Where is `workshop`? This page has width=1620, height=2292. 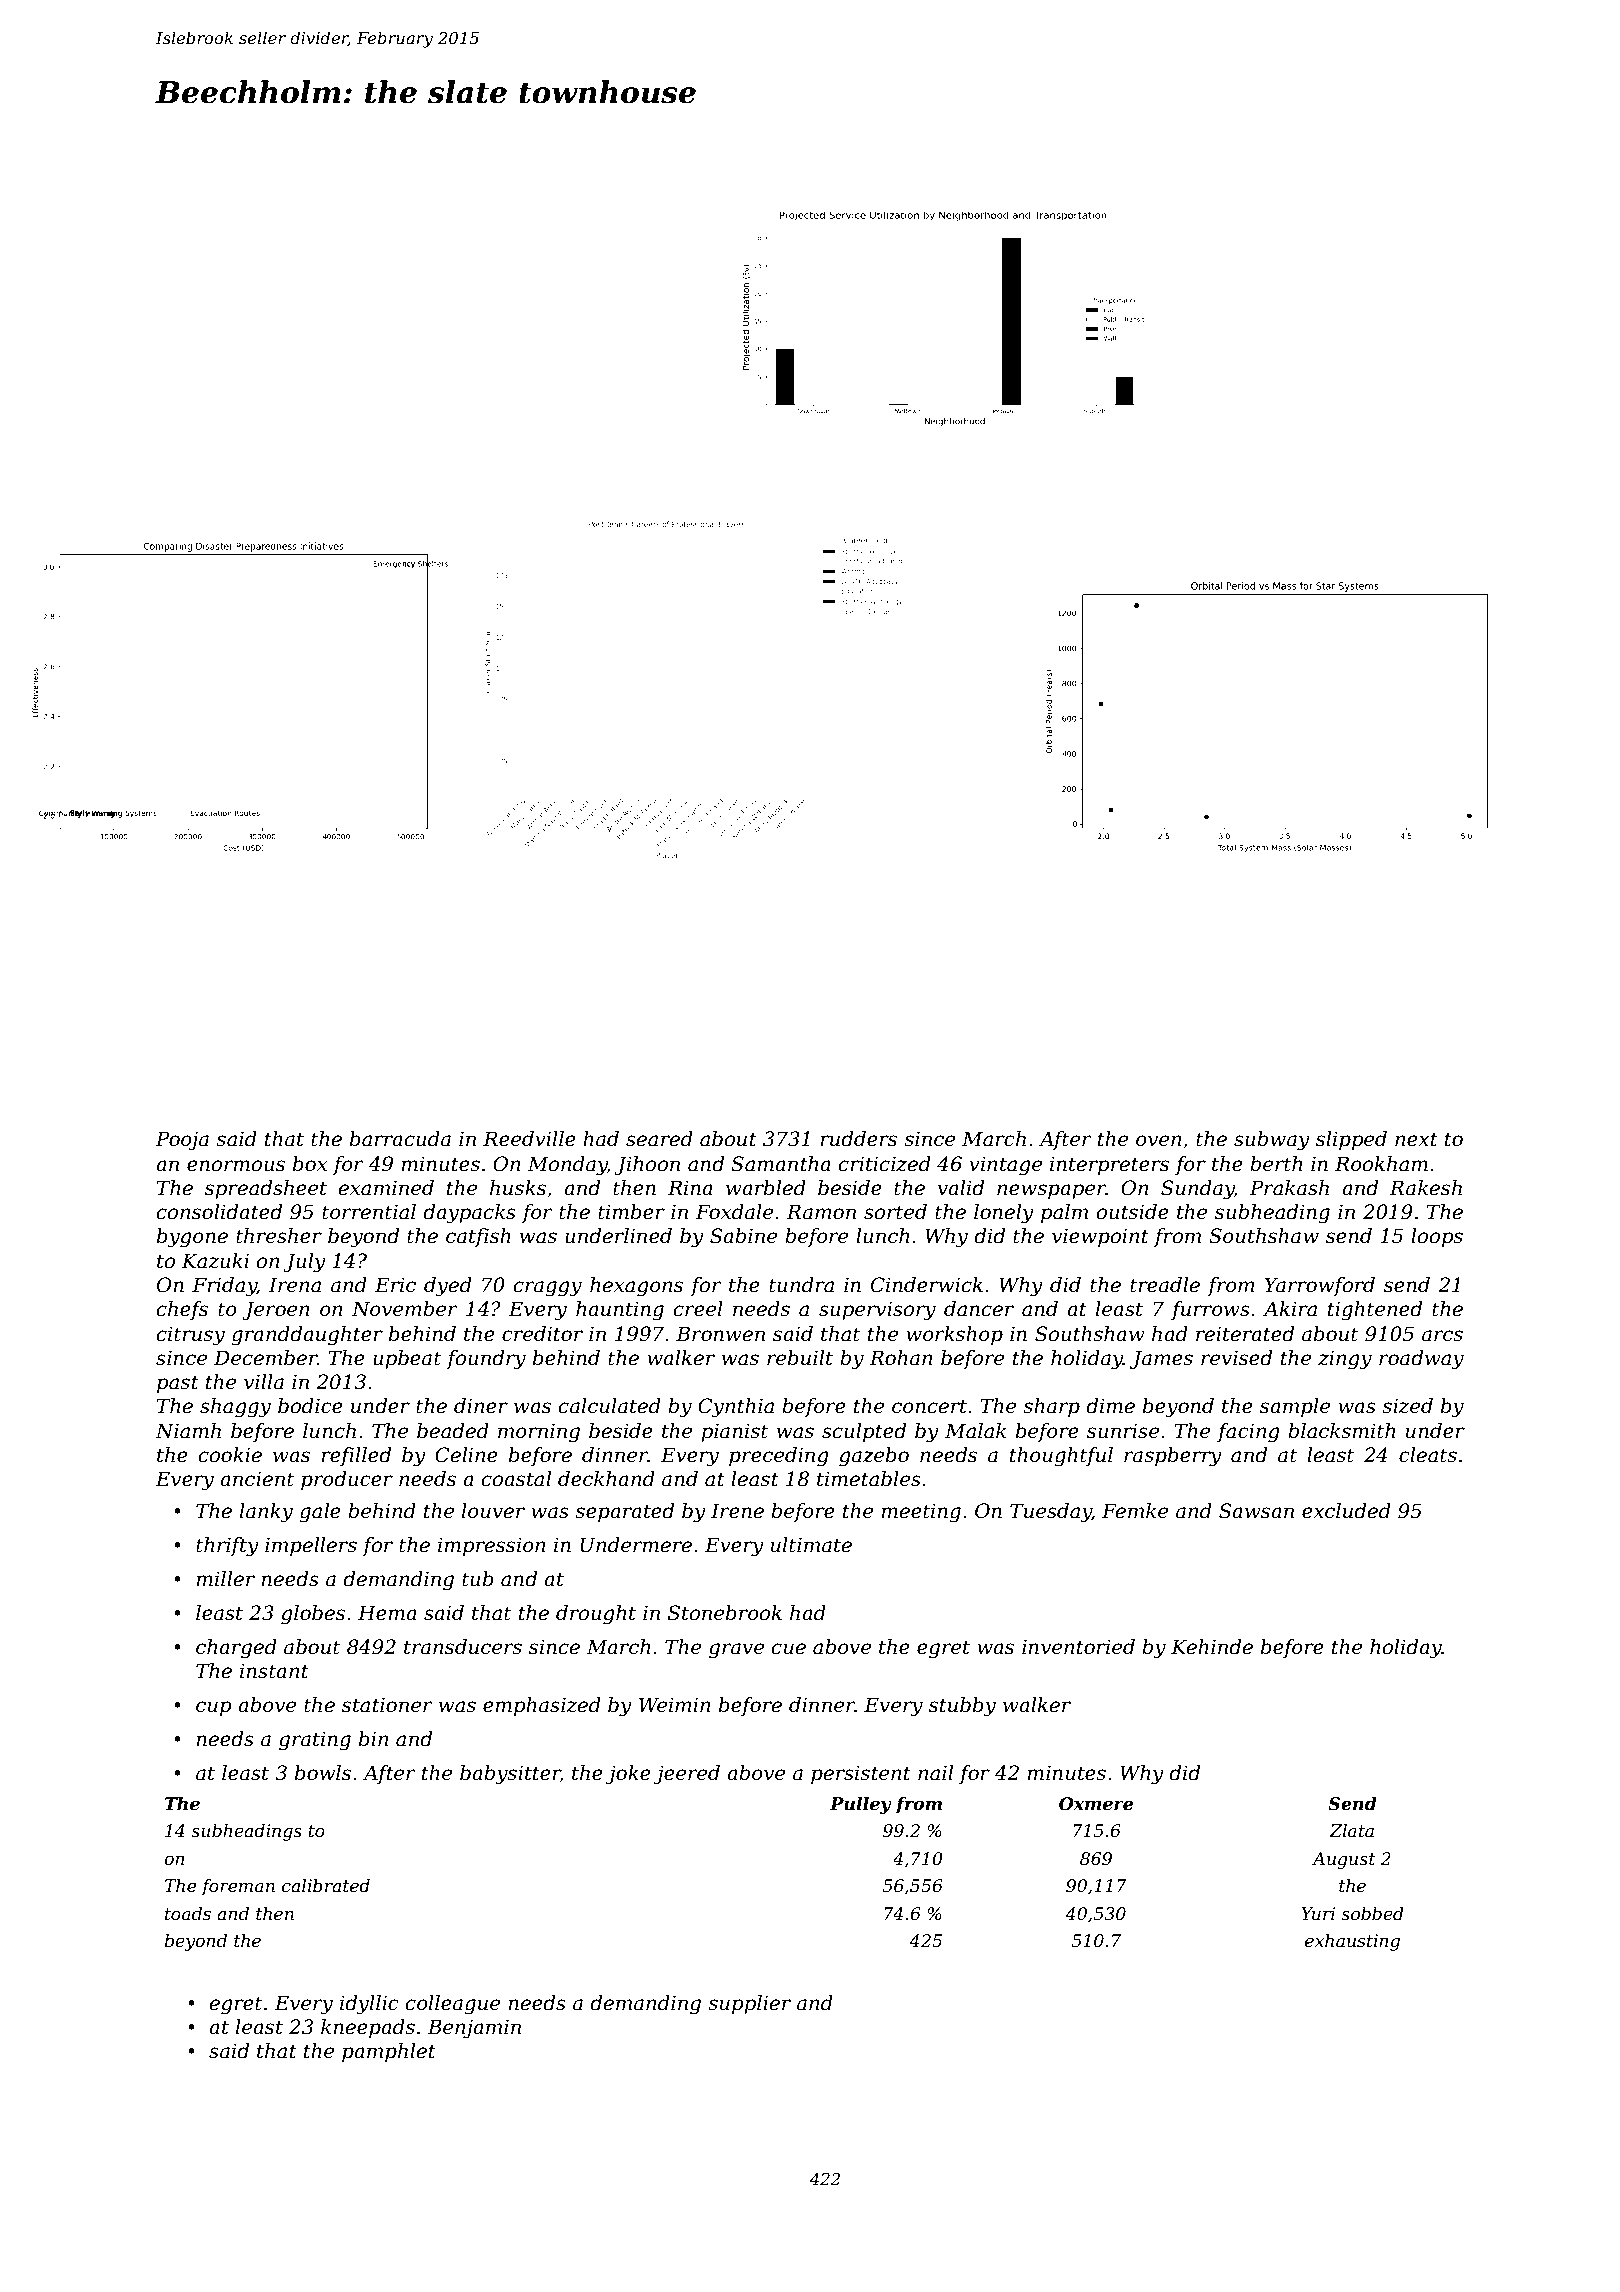 workshop is located at coordinates (954, 1335).
